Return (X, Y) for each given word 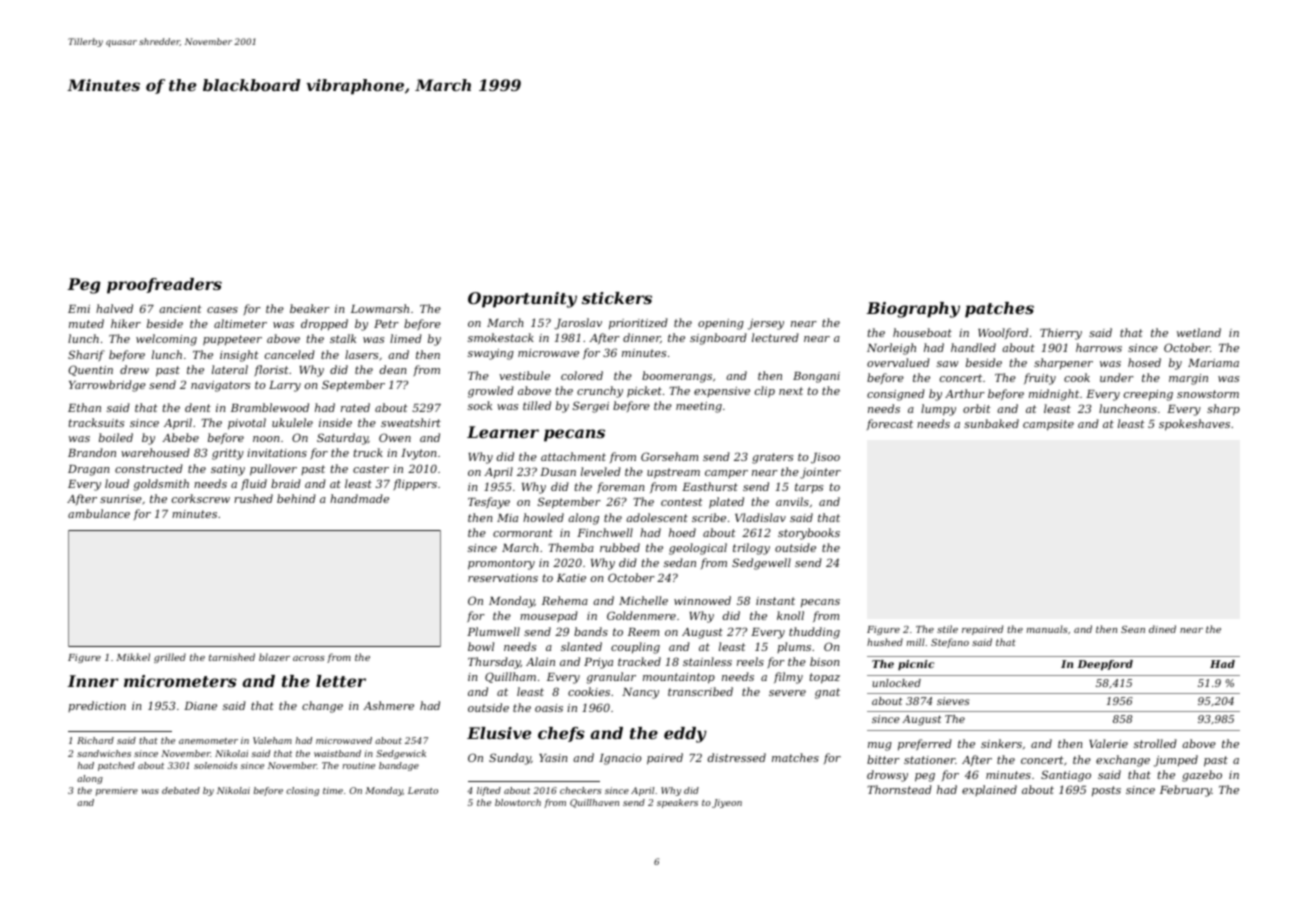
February (1186, 791)
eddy (685, 735)
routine (359, 765)
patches (999, 310)
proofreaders (164, 286)
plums (794, 647)
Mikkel (133, 657)
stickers (617, 298)
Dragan (88, 470)
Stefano (950, 643)
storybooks (809, 534)
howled (543, 517)
